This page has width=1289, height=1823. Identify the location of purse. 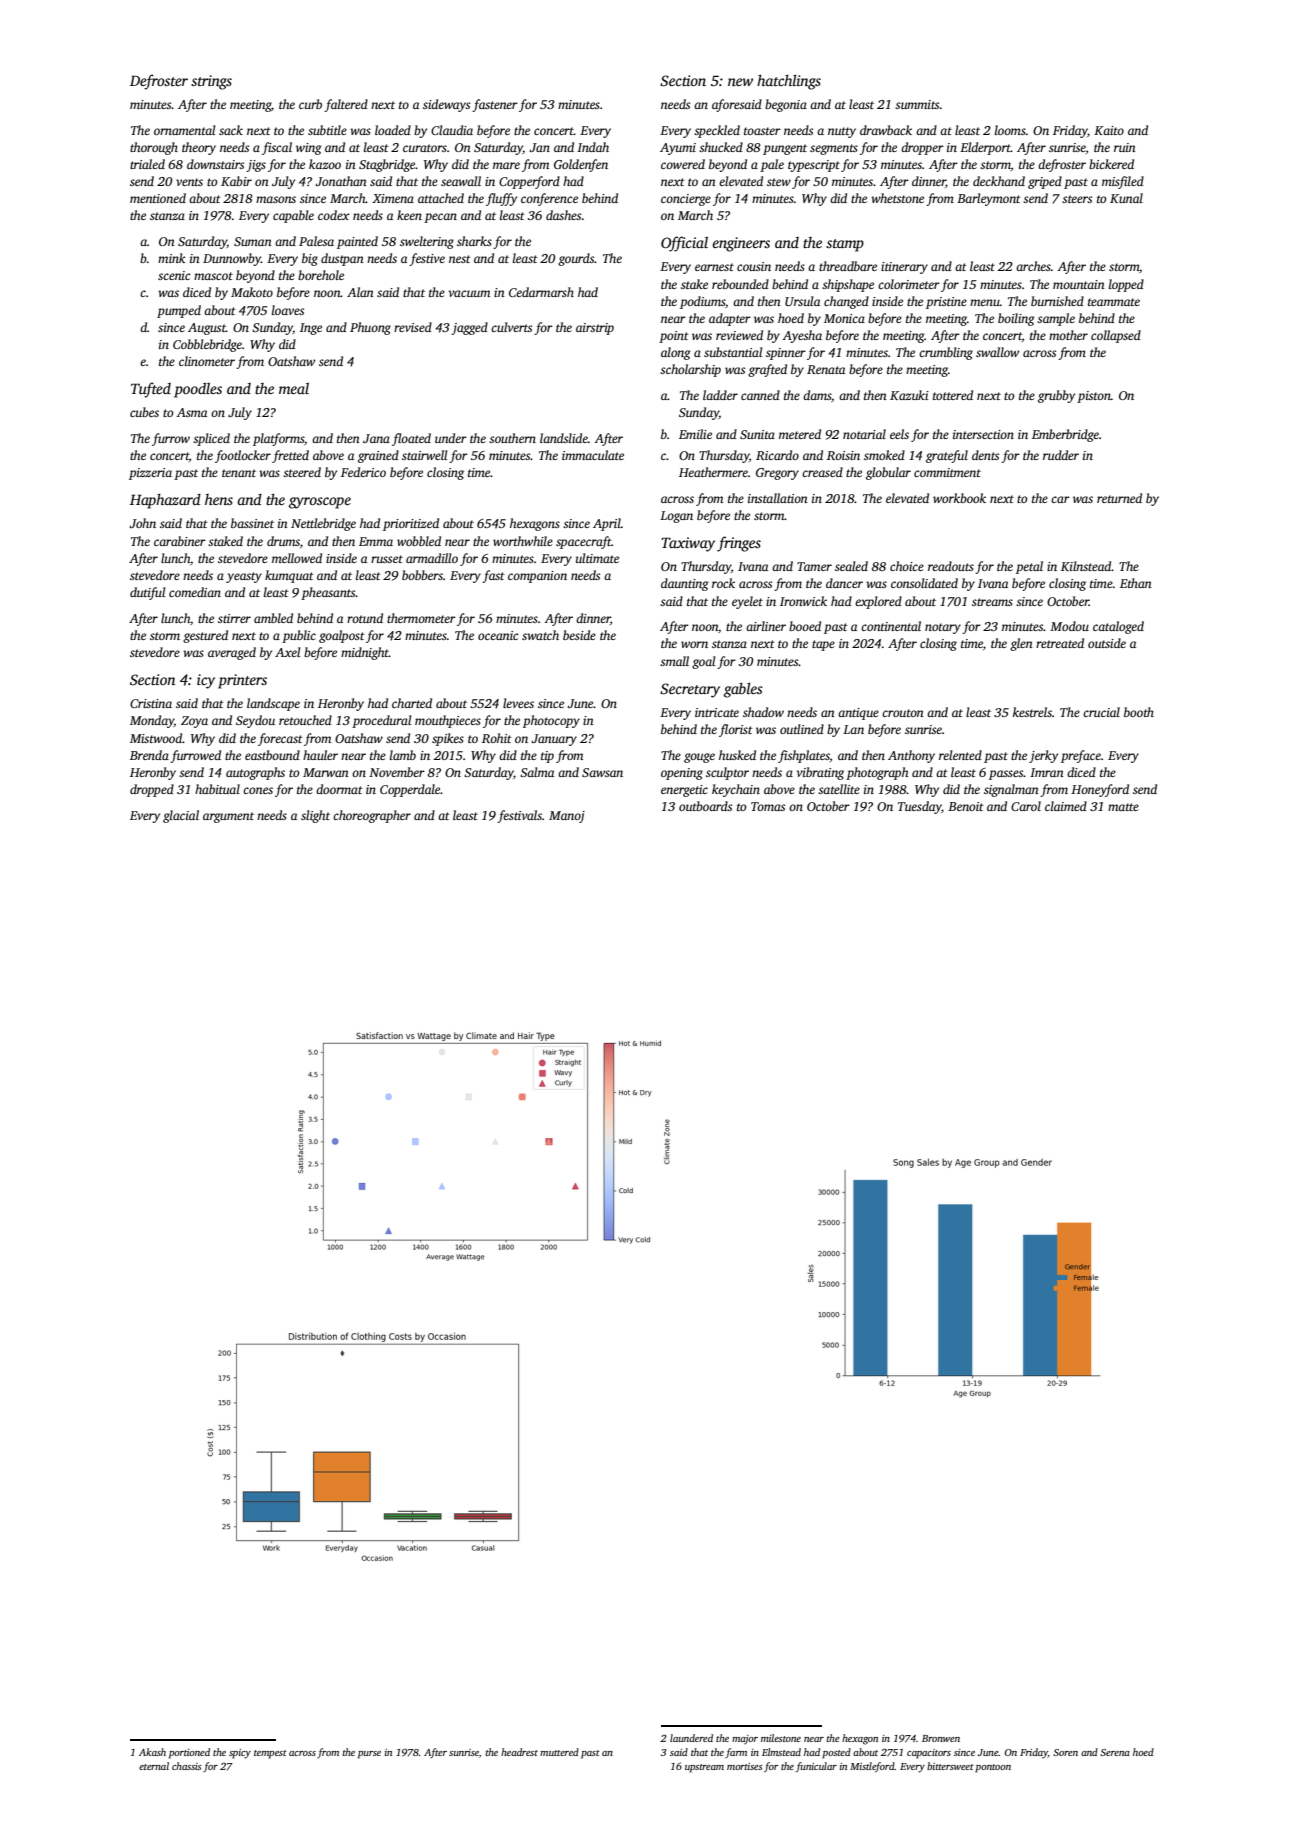
(369, 1755).
